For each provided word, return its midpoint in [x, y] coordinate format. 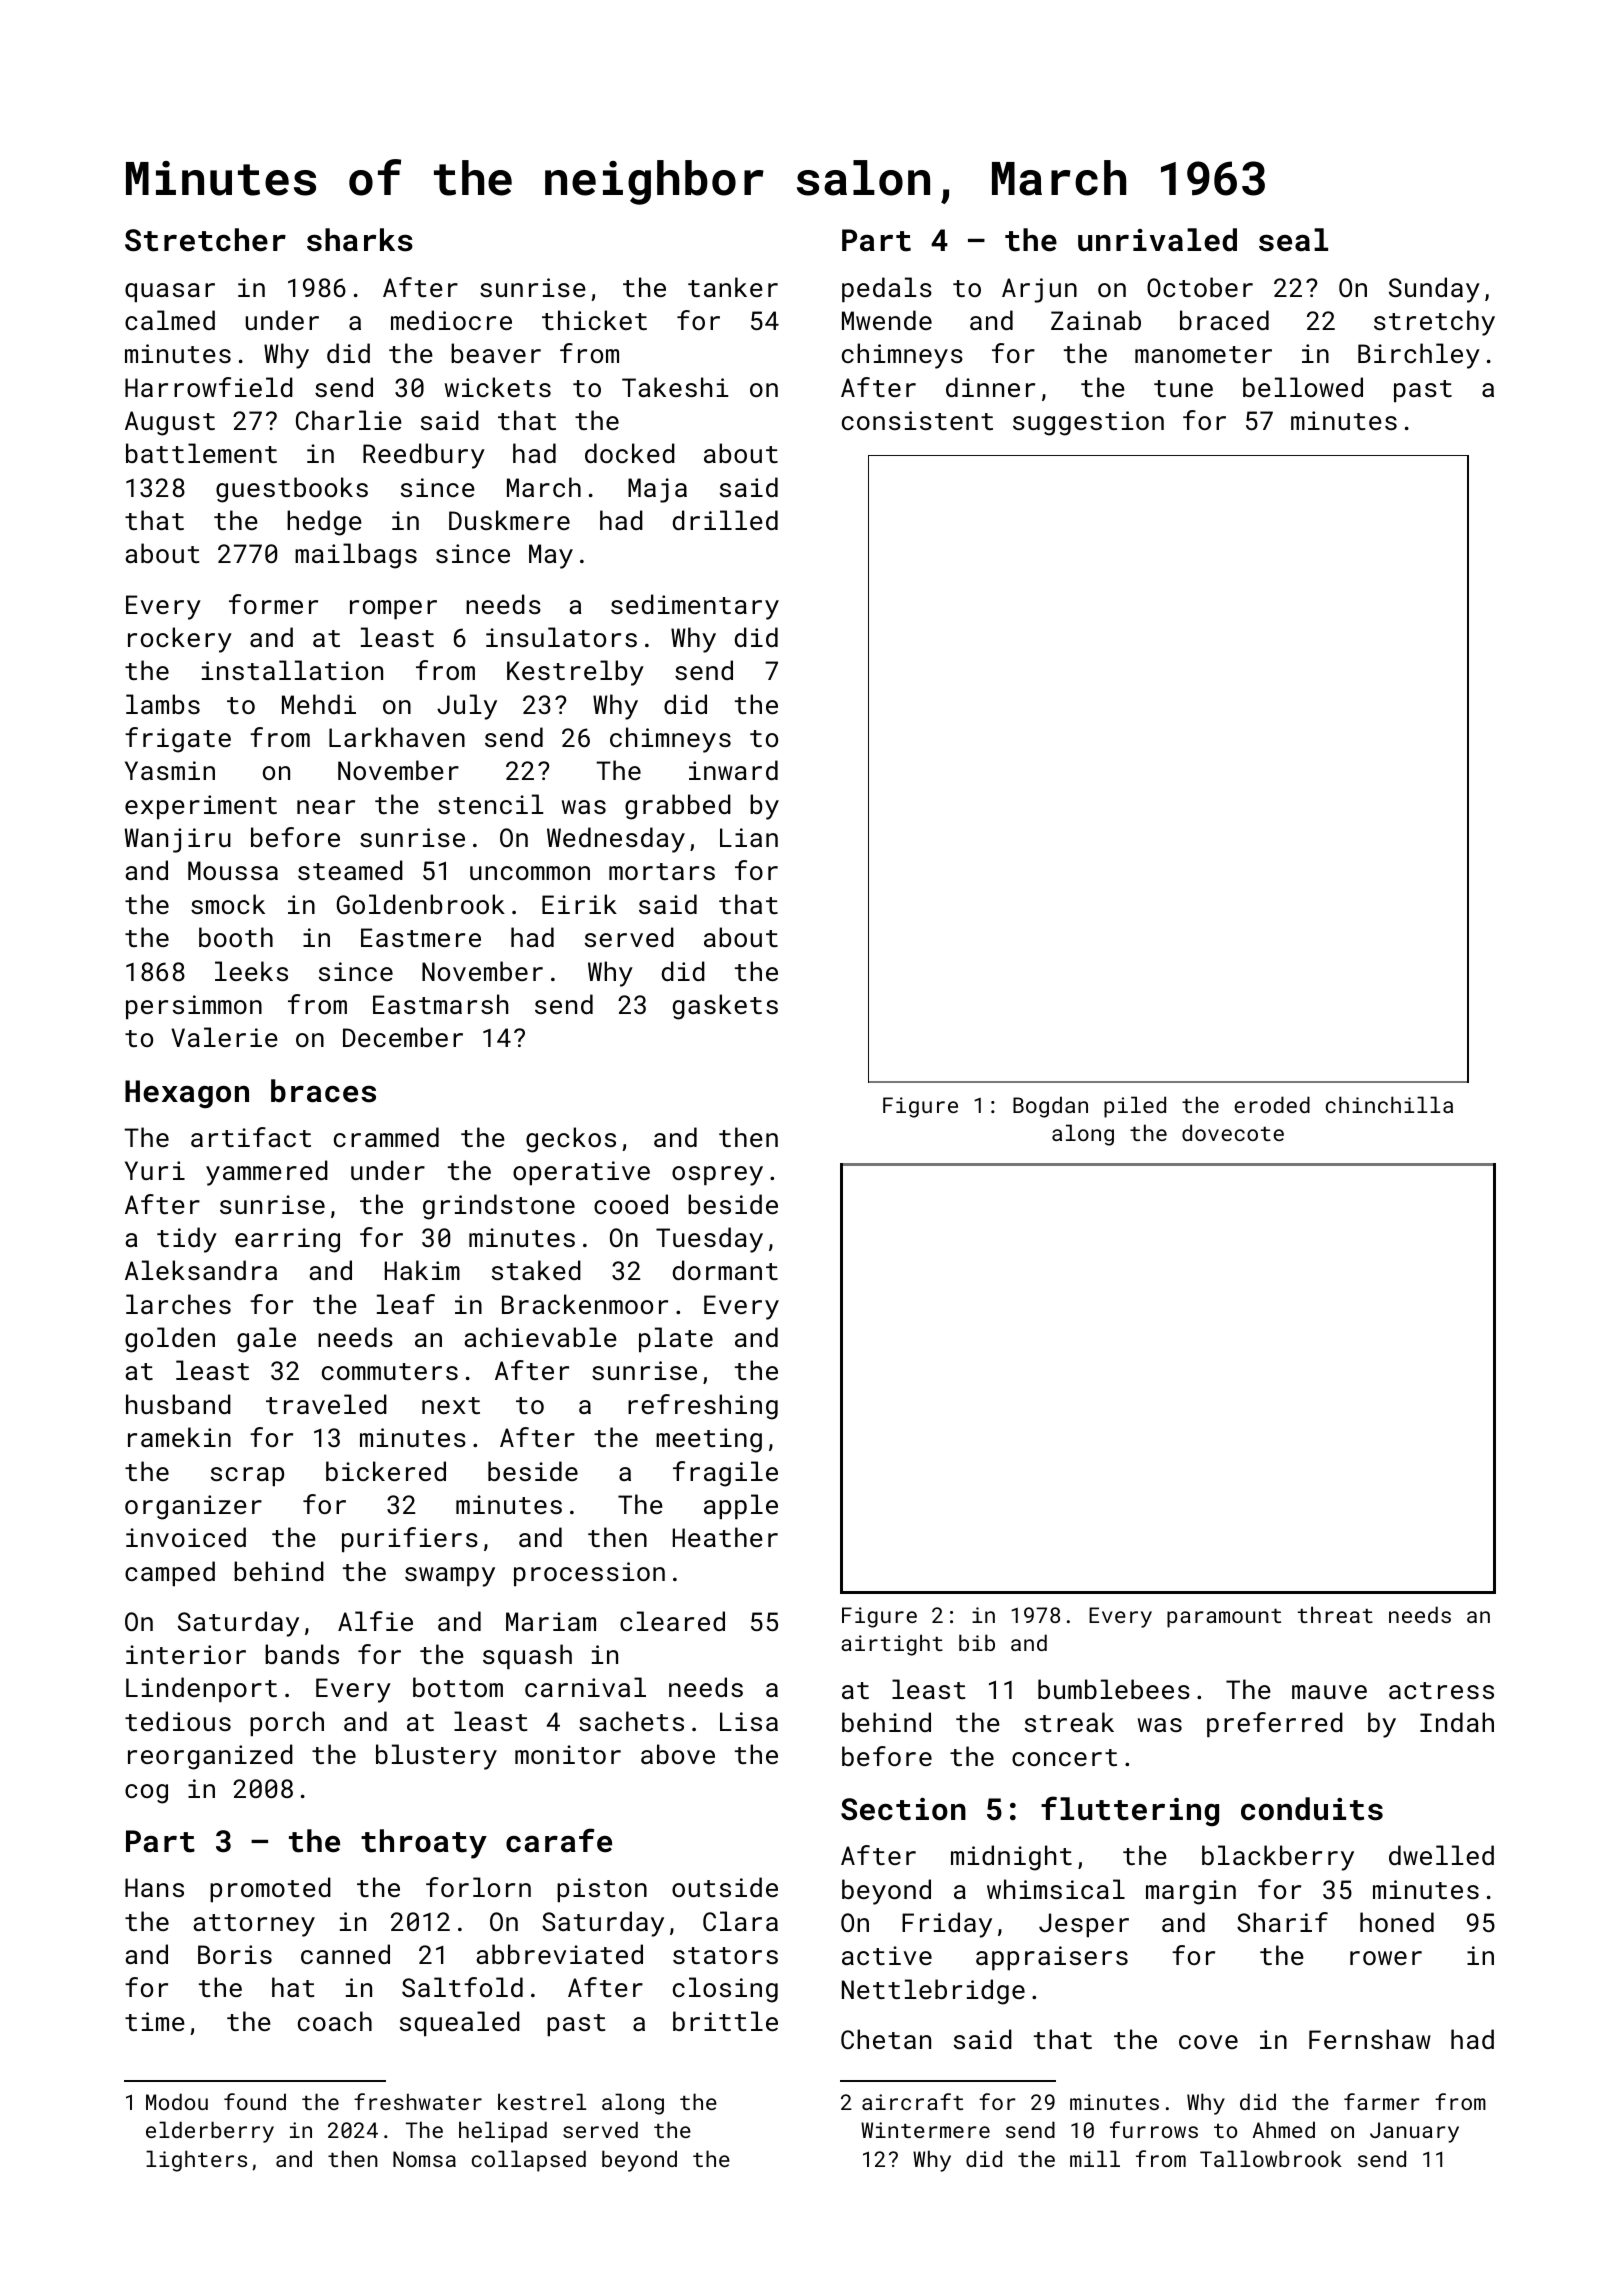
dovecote [1233, 1132]
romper [393, 609]
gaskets [725, 1007]
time [155, 2021]
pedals [887, 289]
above [678, 1754]
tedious [178, 1721]
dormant [725, 1270]
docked [630, 453]
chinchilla [1389, 1104]
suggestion [1088, 423]
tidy [187, 1240]
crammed [386, 1137]
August [170, 423]
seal [1293, 240]
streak [1069, 1722]
